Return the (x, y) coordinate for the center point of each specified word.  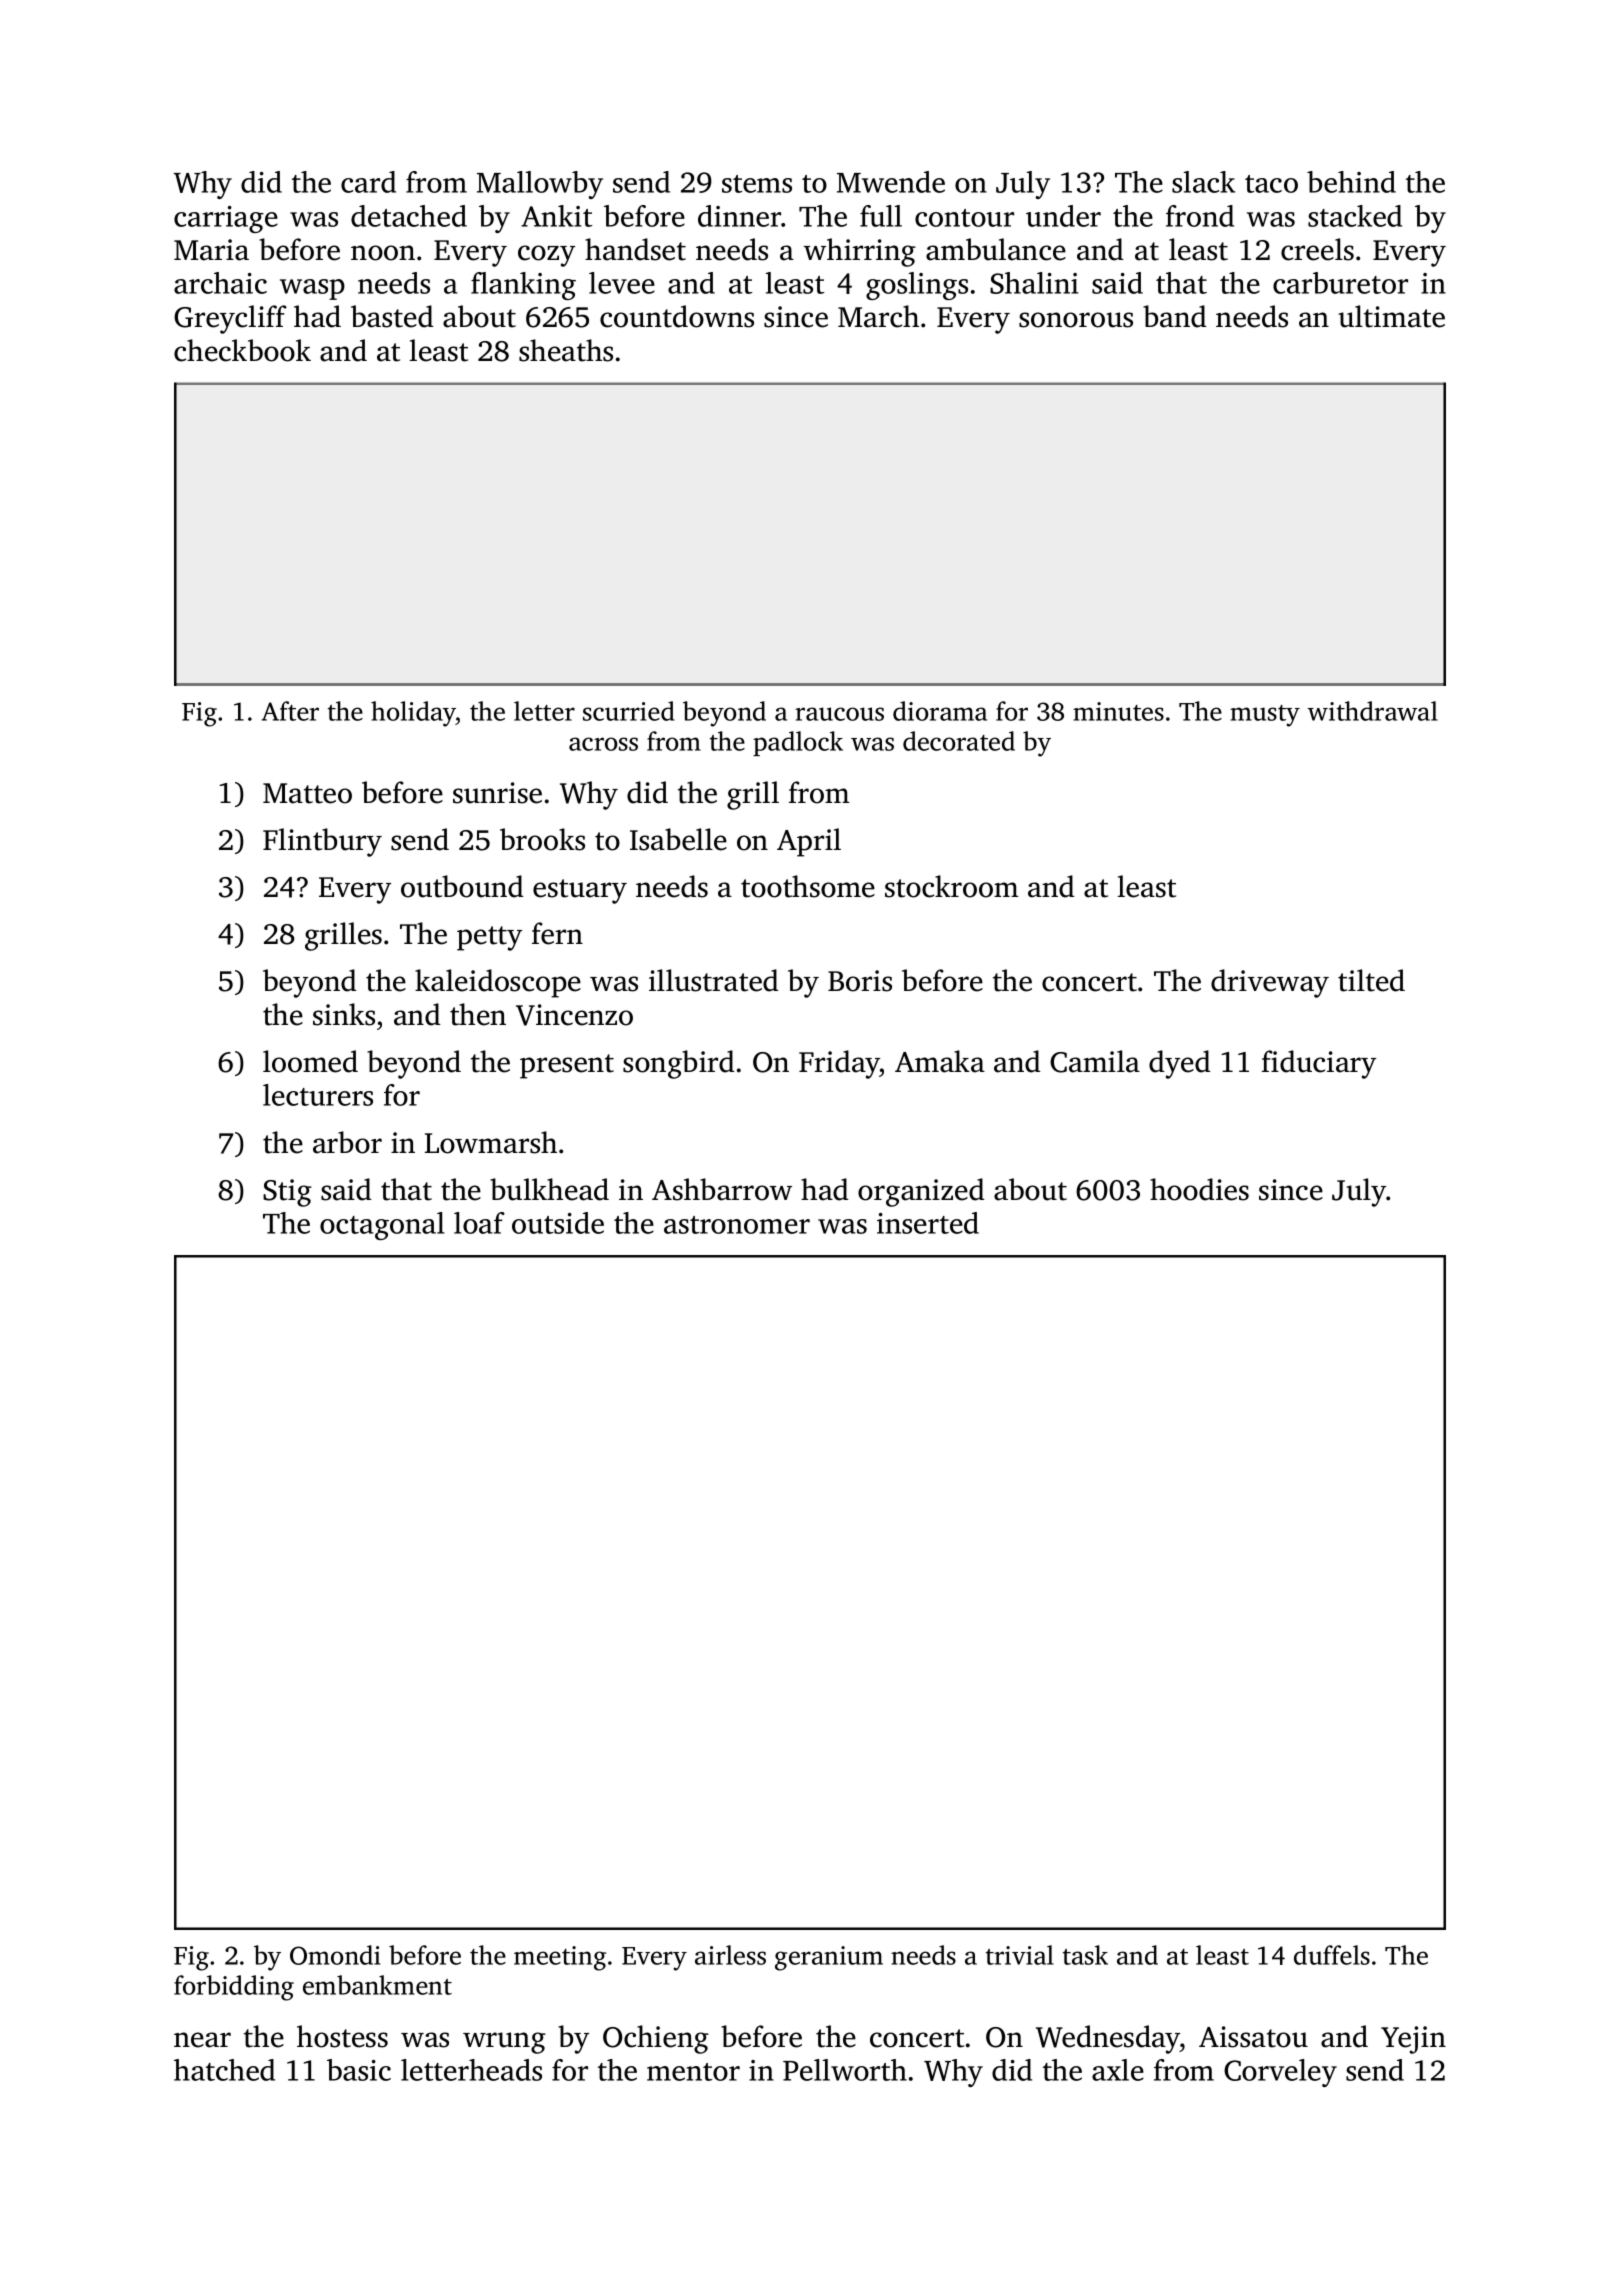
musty (1265, 716)
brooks (542, 839)
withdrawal (1373, 711)
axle (1118, 2070)
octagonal (382, 1226)
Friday (839, 1064)
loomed (310, 1061)
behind (1351, 182)
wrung (504, 2043)
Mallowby (540, 185)
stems (757, 184)
